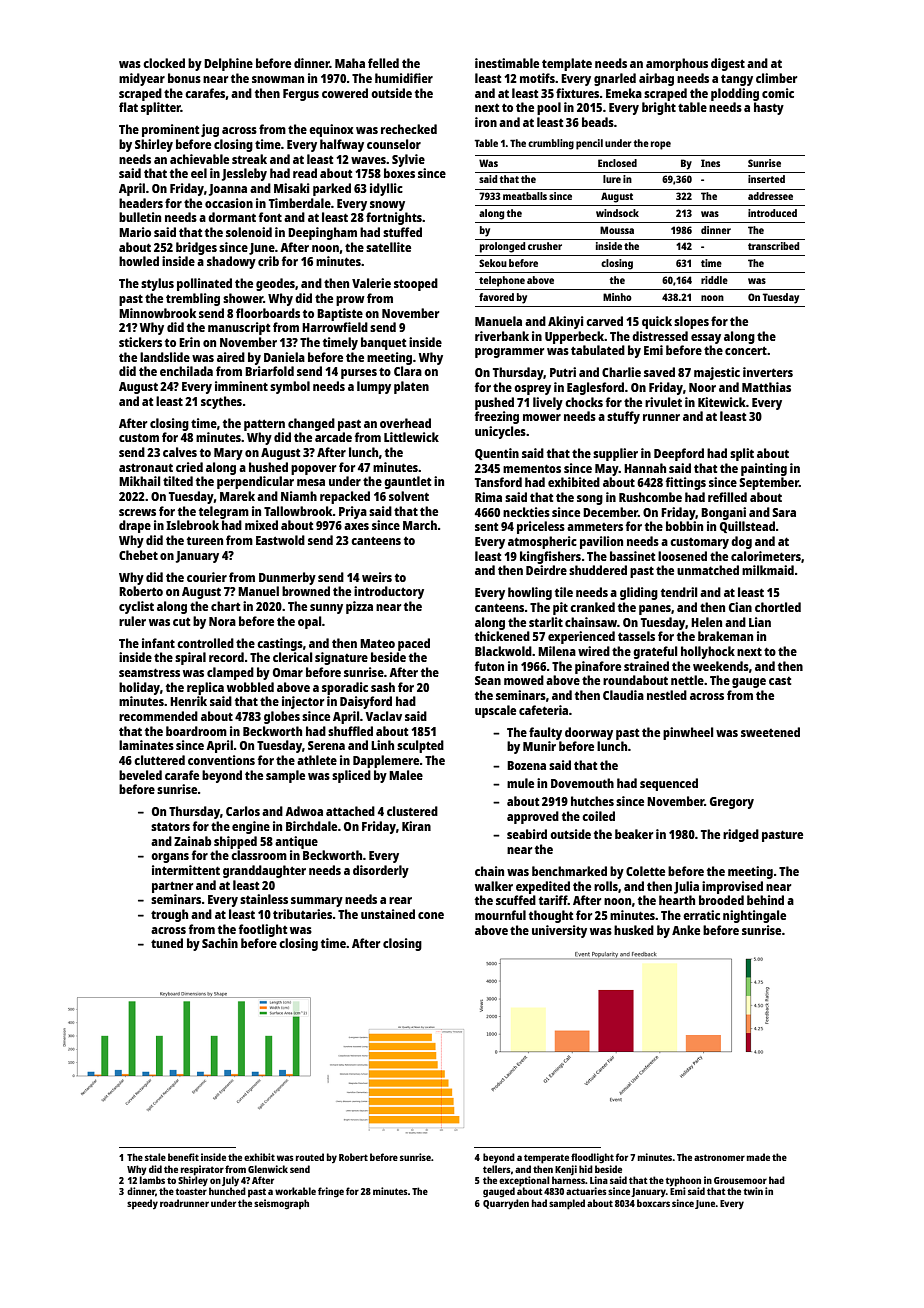 This screenshot has width=924, height=1308. What do you see at coordinates (383, 687) in the screenshot?
I see `sash` at bounding box center [383, 687].
